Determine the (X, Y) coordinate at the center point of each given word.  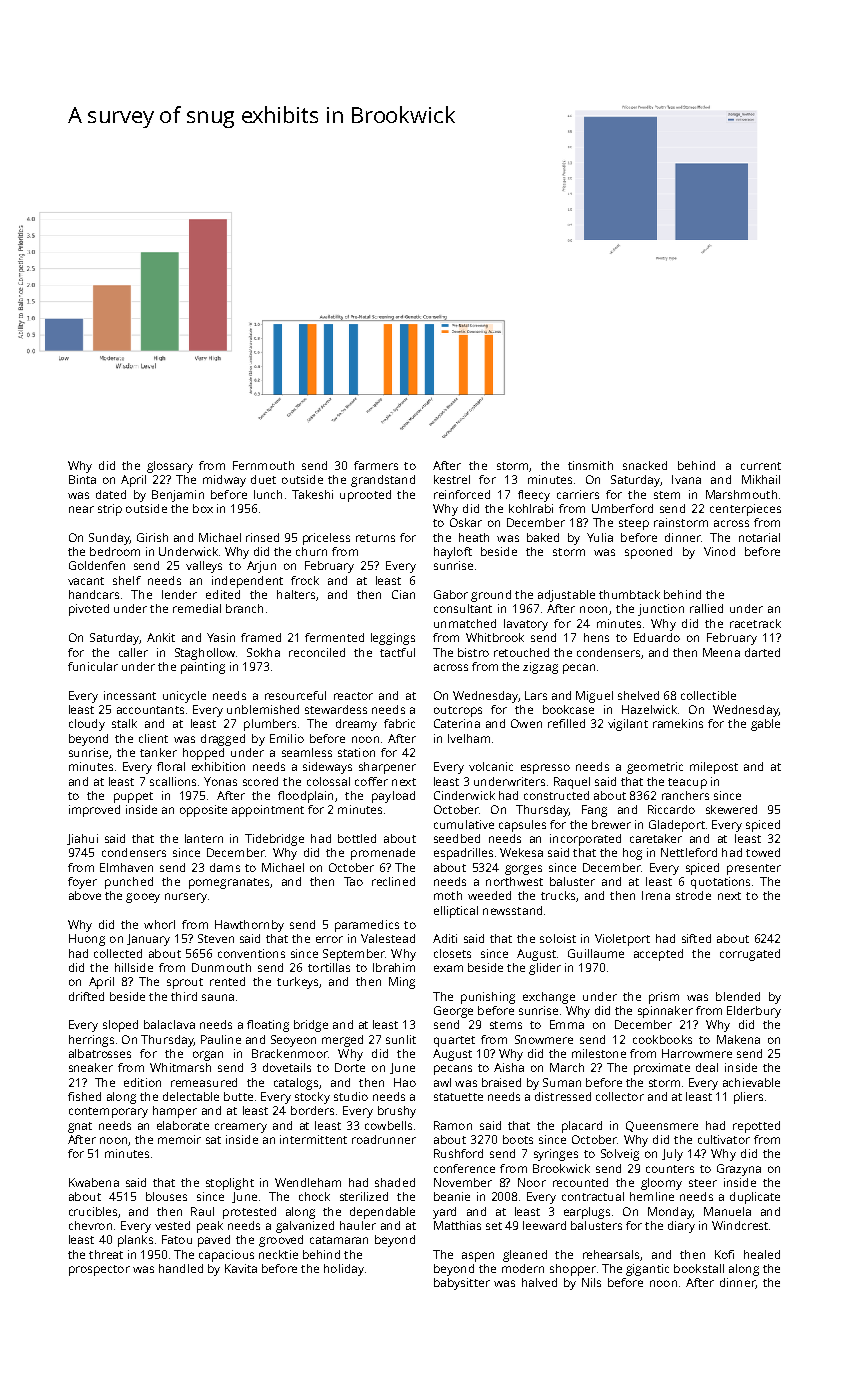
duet (263, 479)
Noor (532, 1182)
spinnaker (665, 1012)
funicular (93, 666)
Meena (721, 652)
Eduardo (657, 637)
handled (181, 1268)
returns (375, 538)
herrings (91, 1041)
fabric (399, 723)
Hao (405, 1082)
